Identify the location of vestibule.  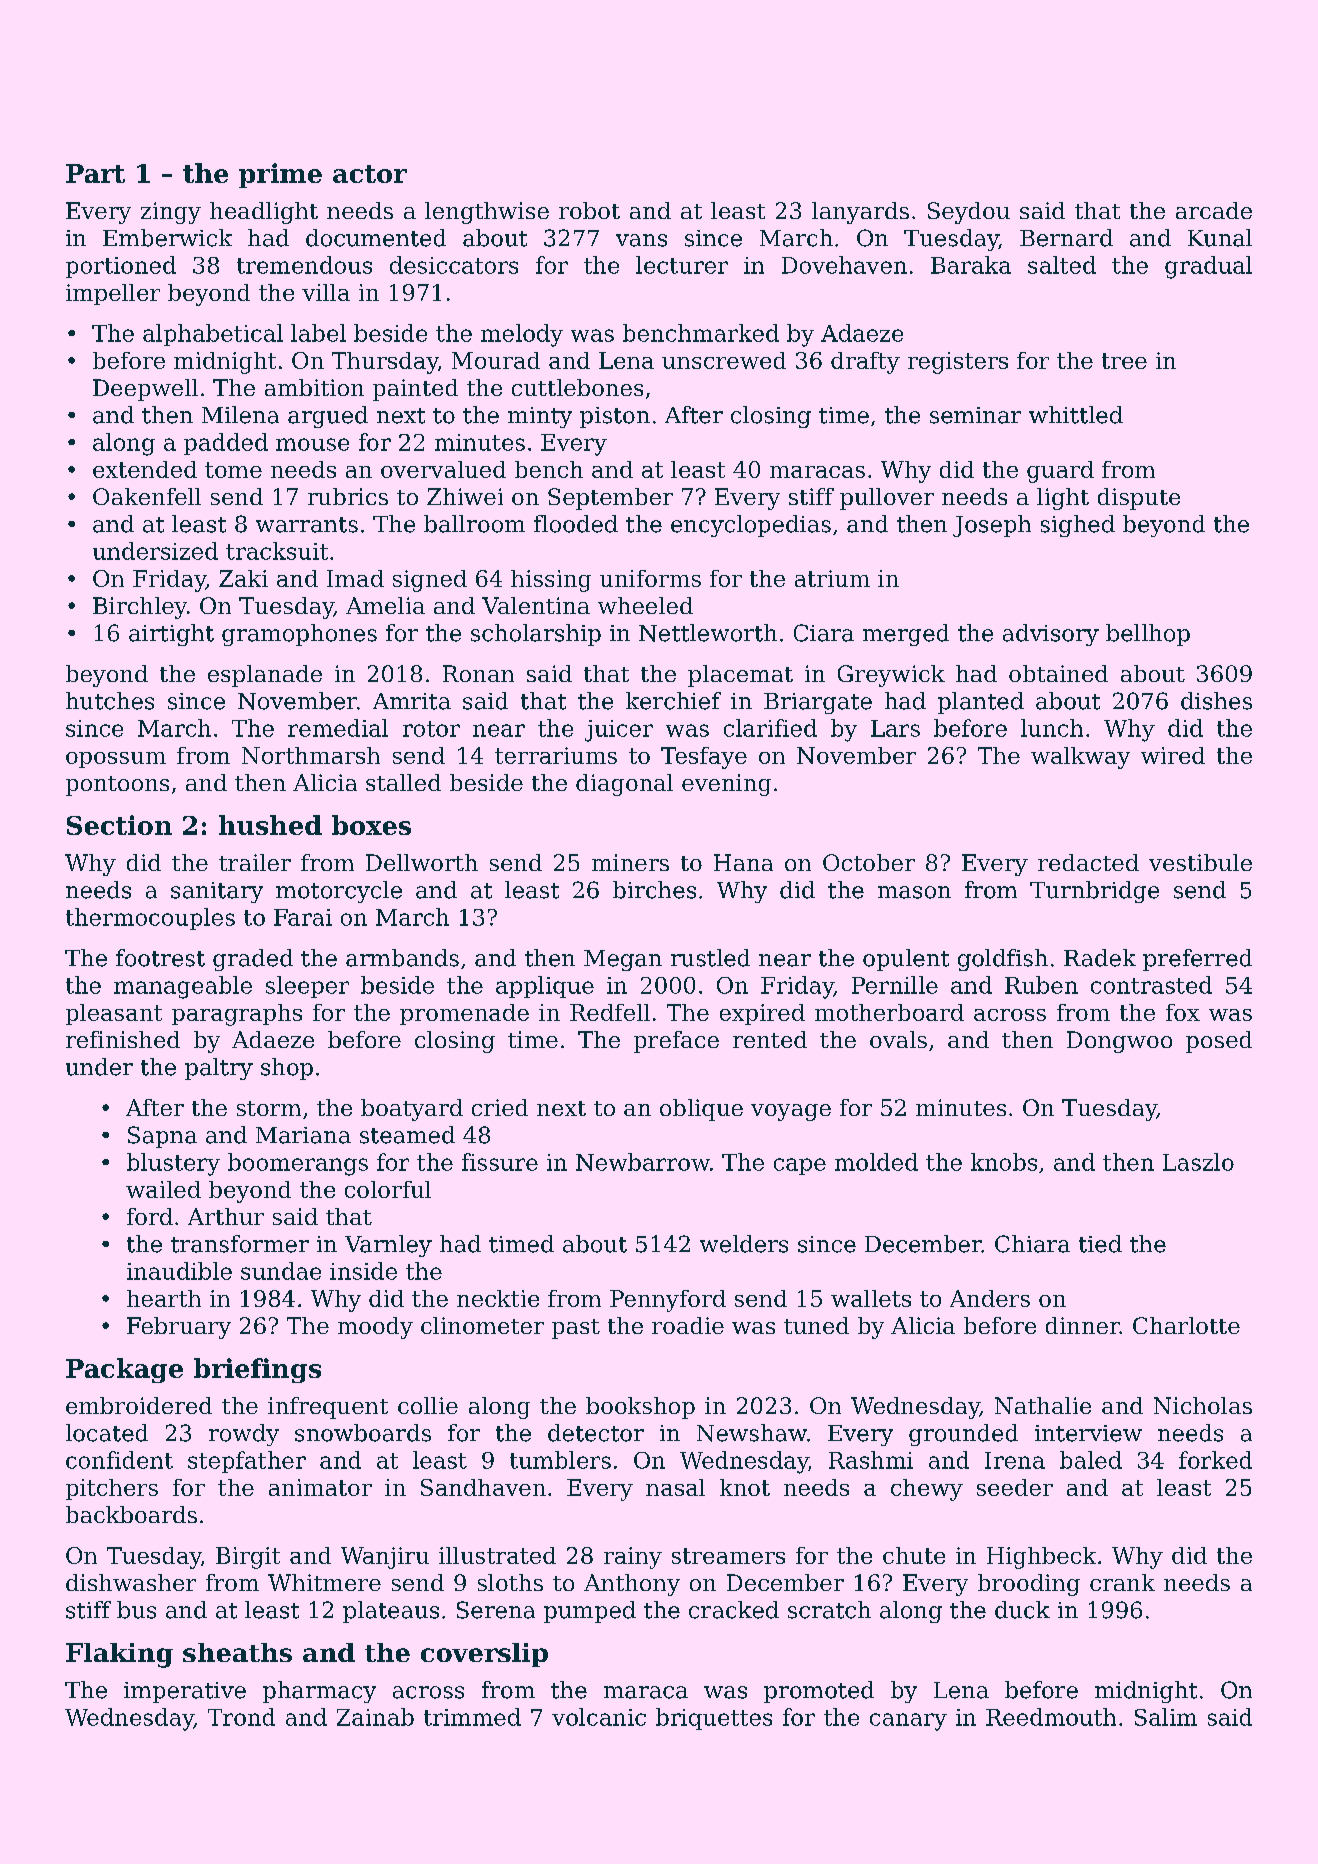
(1200, 862).
